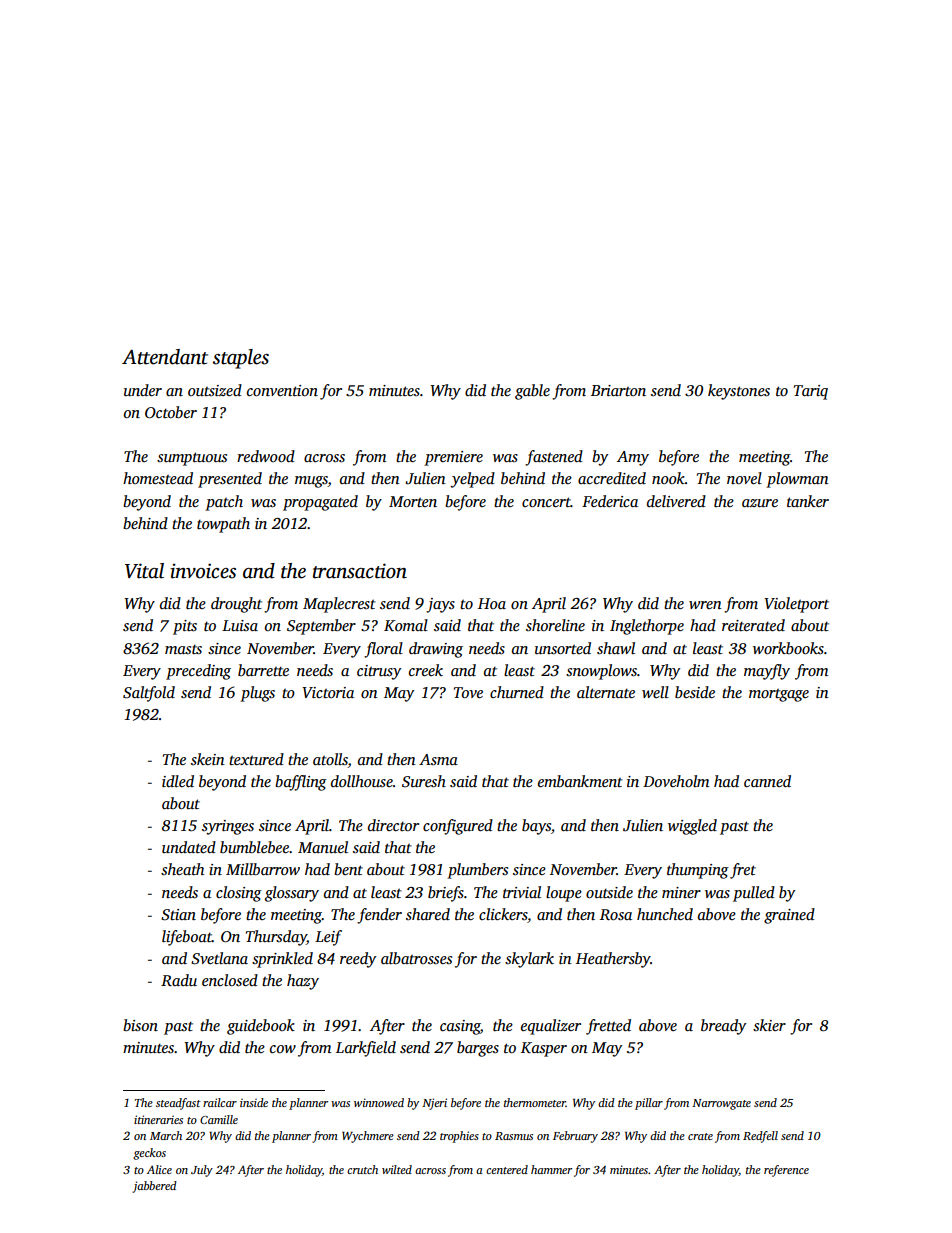 The height and width of the page is (1233, 952). What do you see at coordinates (739, 392) in the page?
I see `keystones` at bounding box center [739, 392].
